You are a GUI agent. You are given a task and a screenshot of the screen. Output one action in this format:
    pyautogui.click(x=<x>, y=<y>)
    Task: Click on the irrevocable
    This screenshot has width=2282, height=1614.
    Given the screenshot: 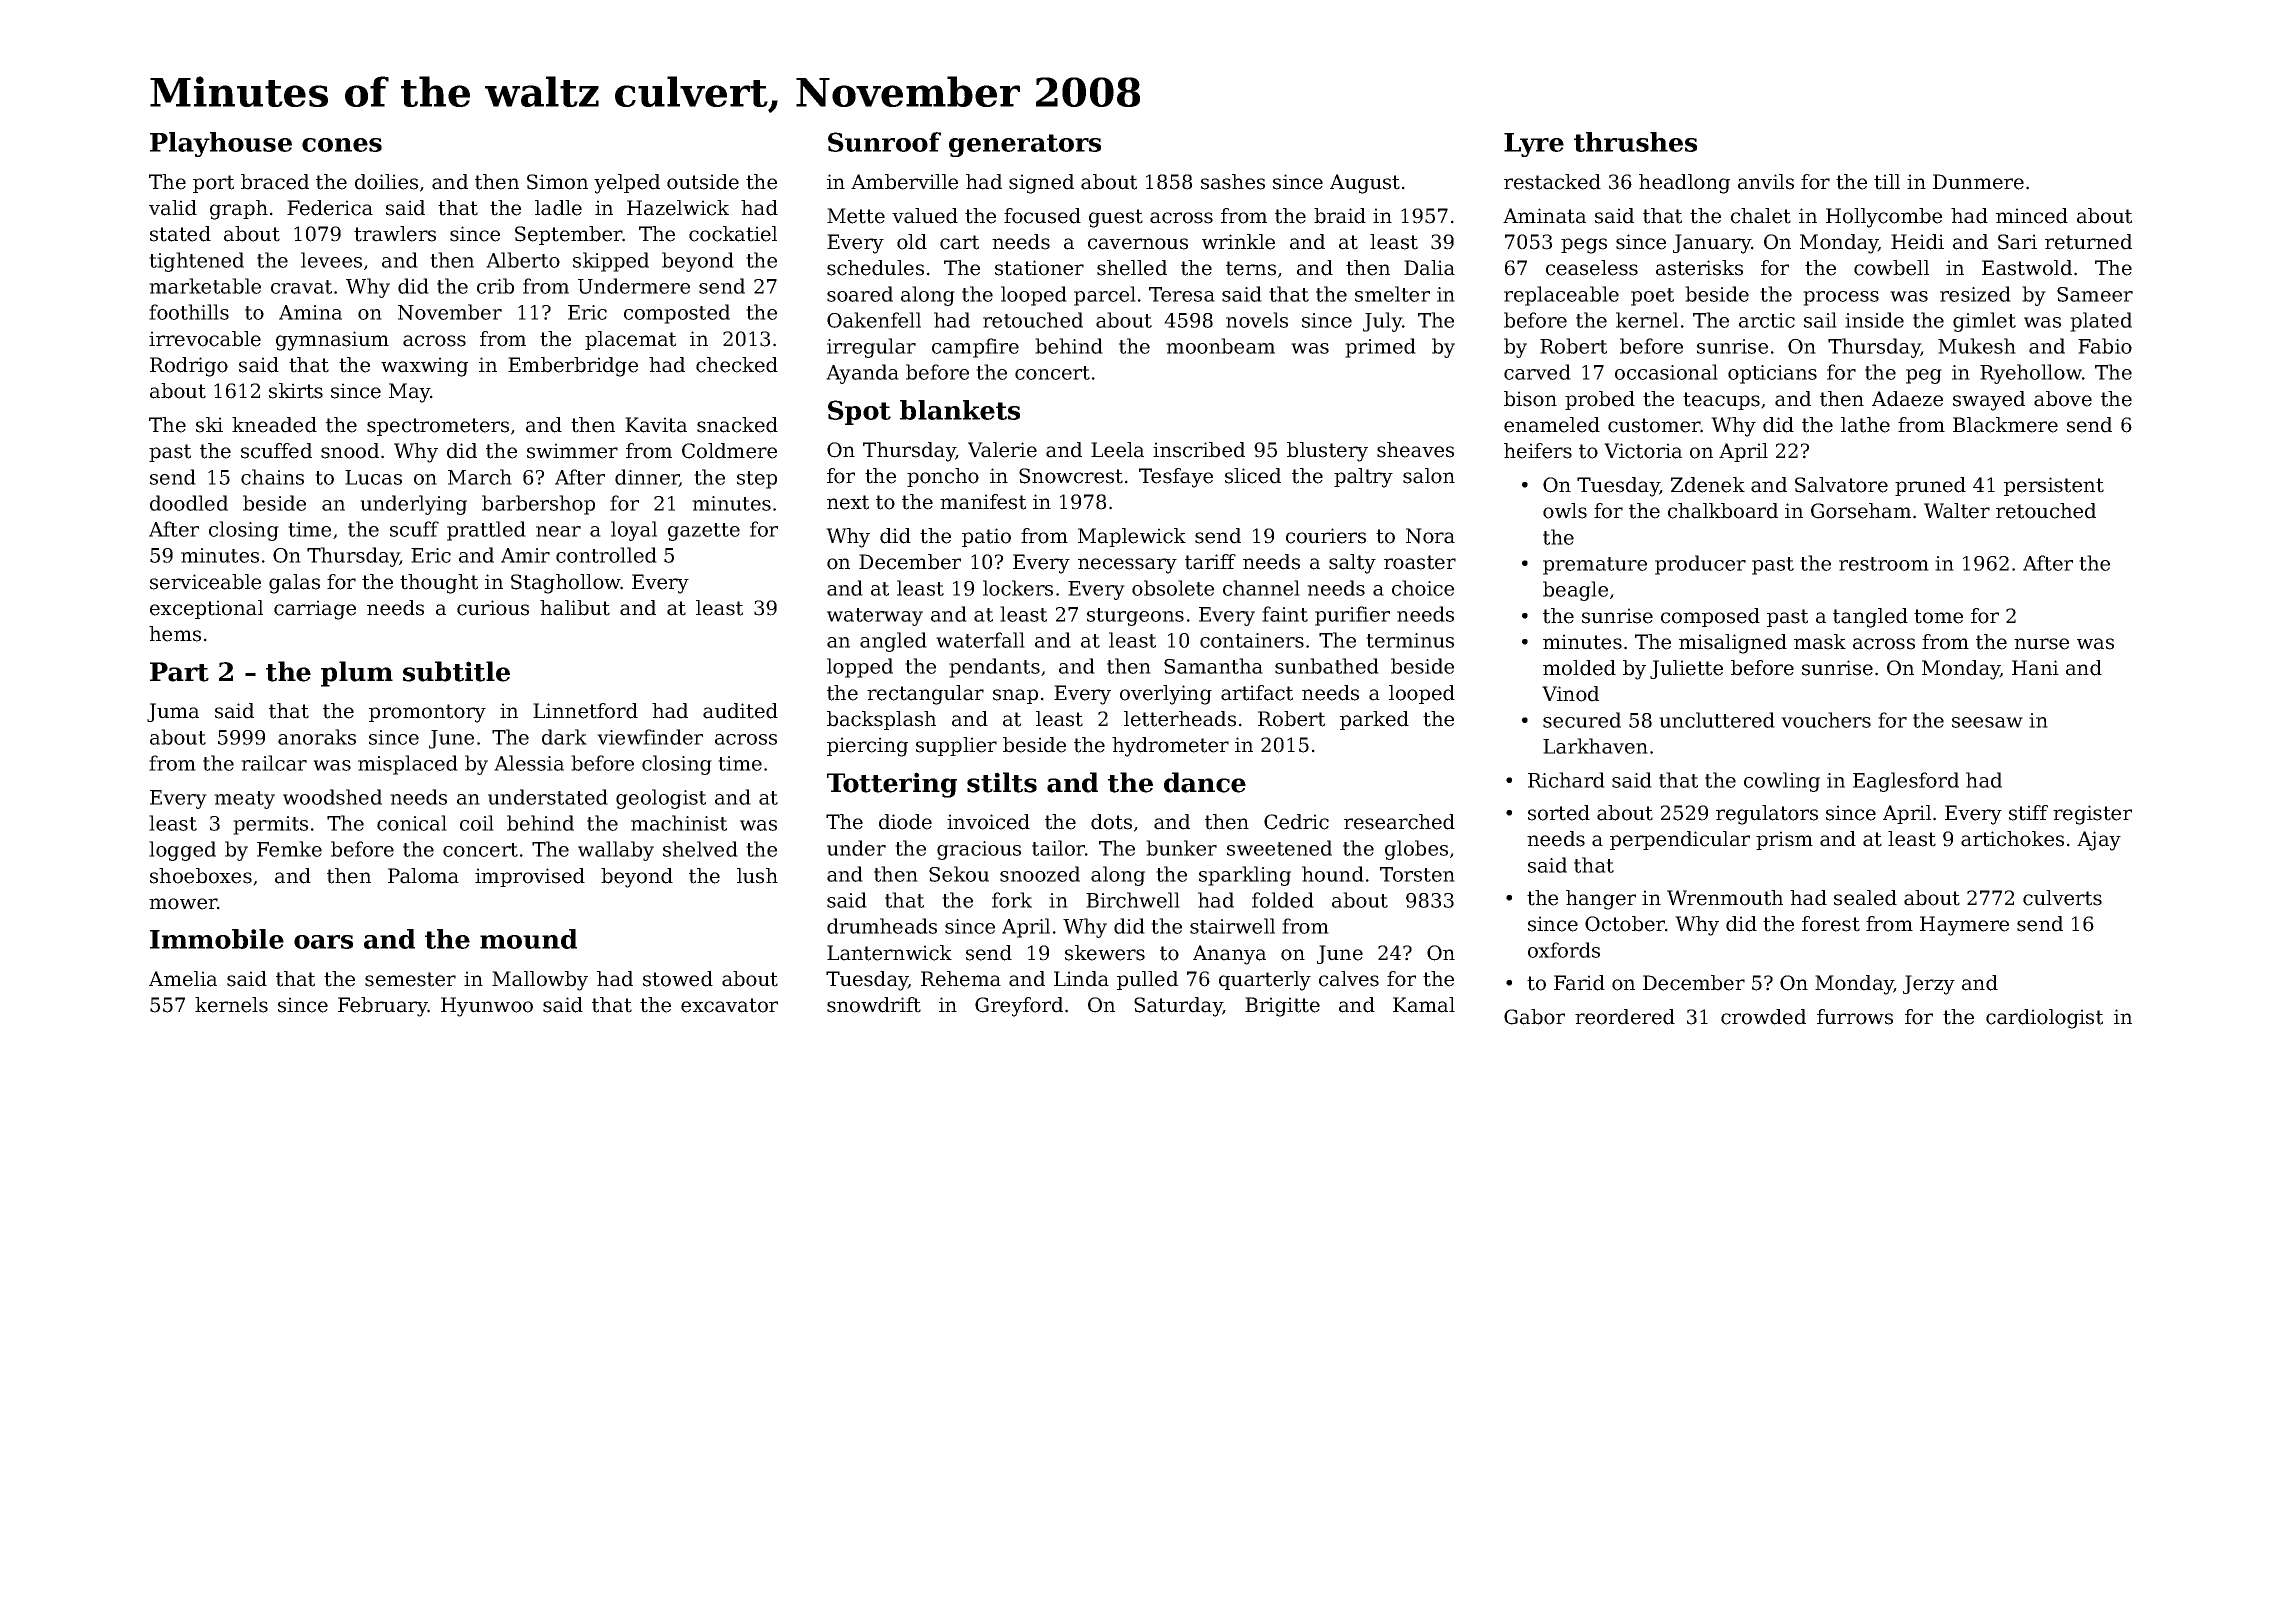 What is the action you would take?
    pyautogui.click(x=205, y=339)
